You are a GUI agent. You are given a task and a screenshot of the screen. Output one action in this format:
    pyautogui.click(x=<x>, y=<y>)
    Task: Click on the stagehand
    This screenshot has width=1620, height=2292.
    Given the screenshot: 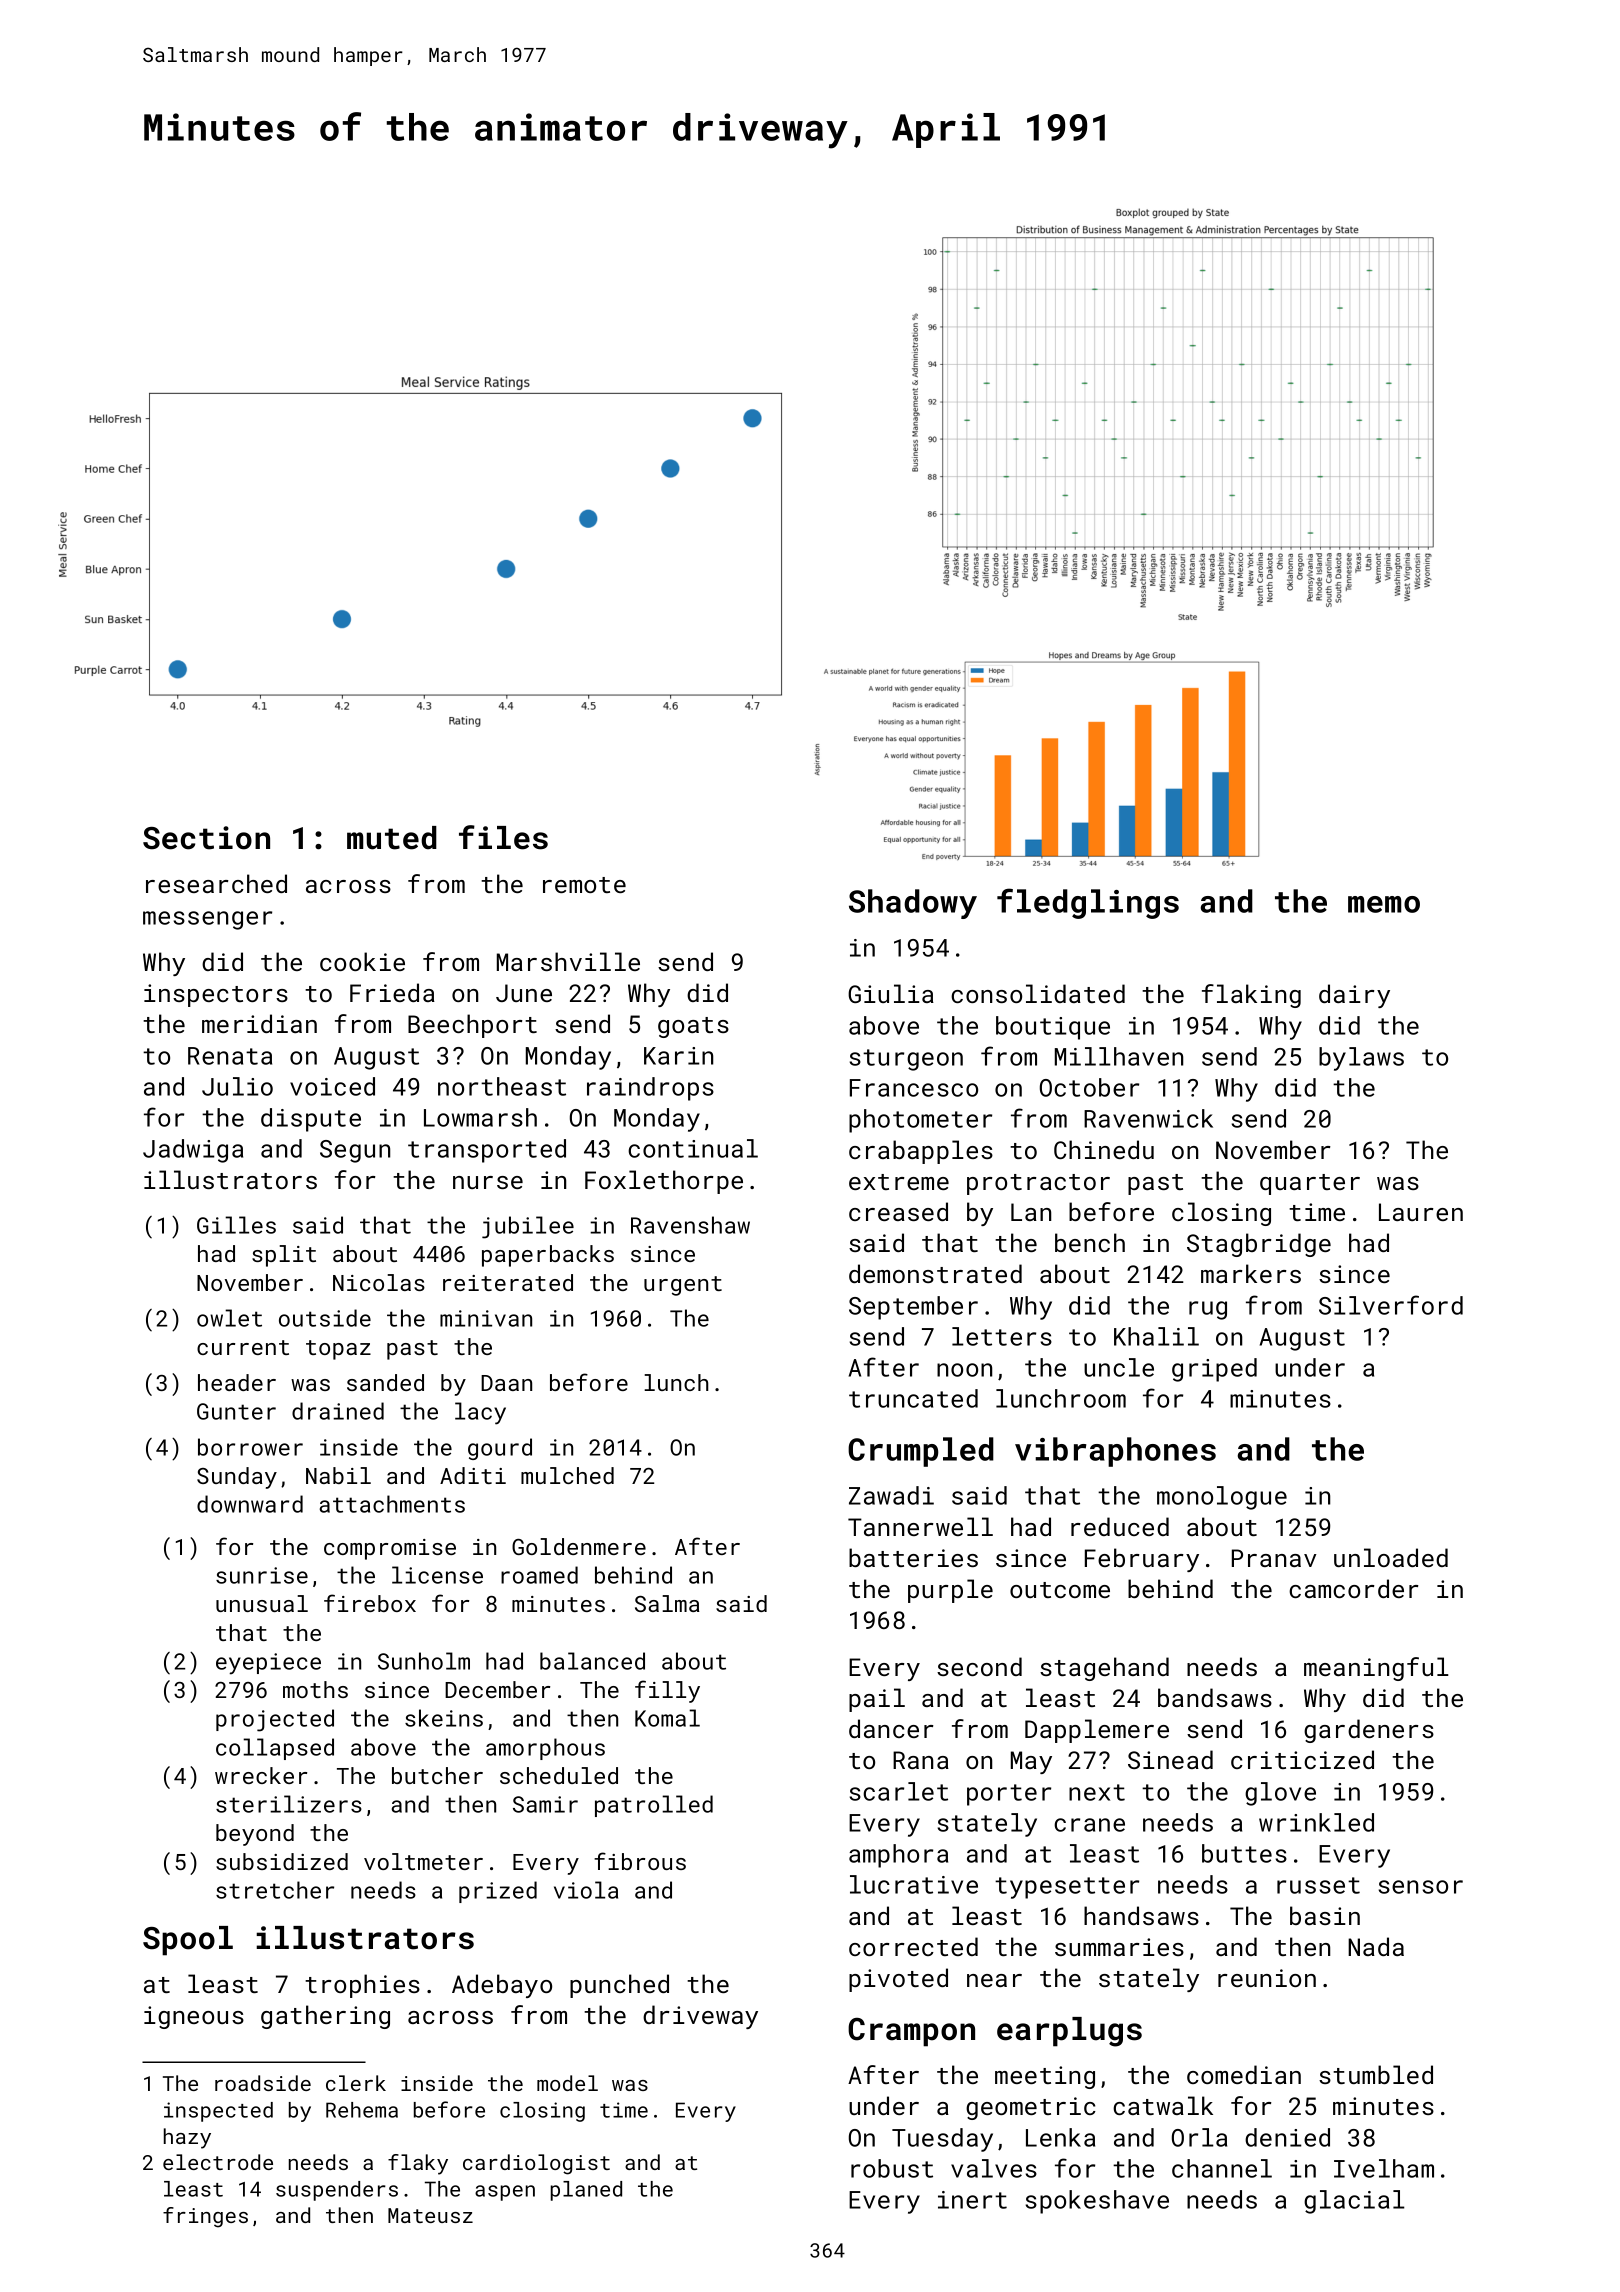 What is the action you would take?
    pyautogui.click(x=1104, y=1669)
